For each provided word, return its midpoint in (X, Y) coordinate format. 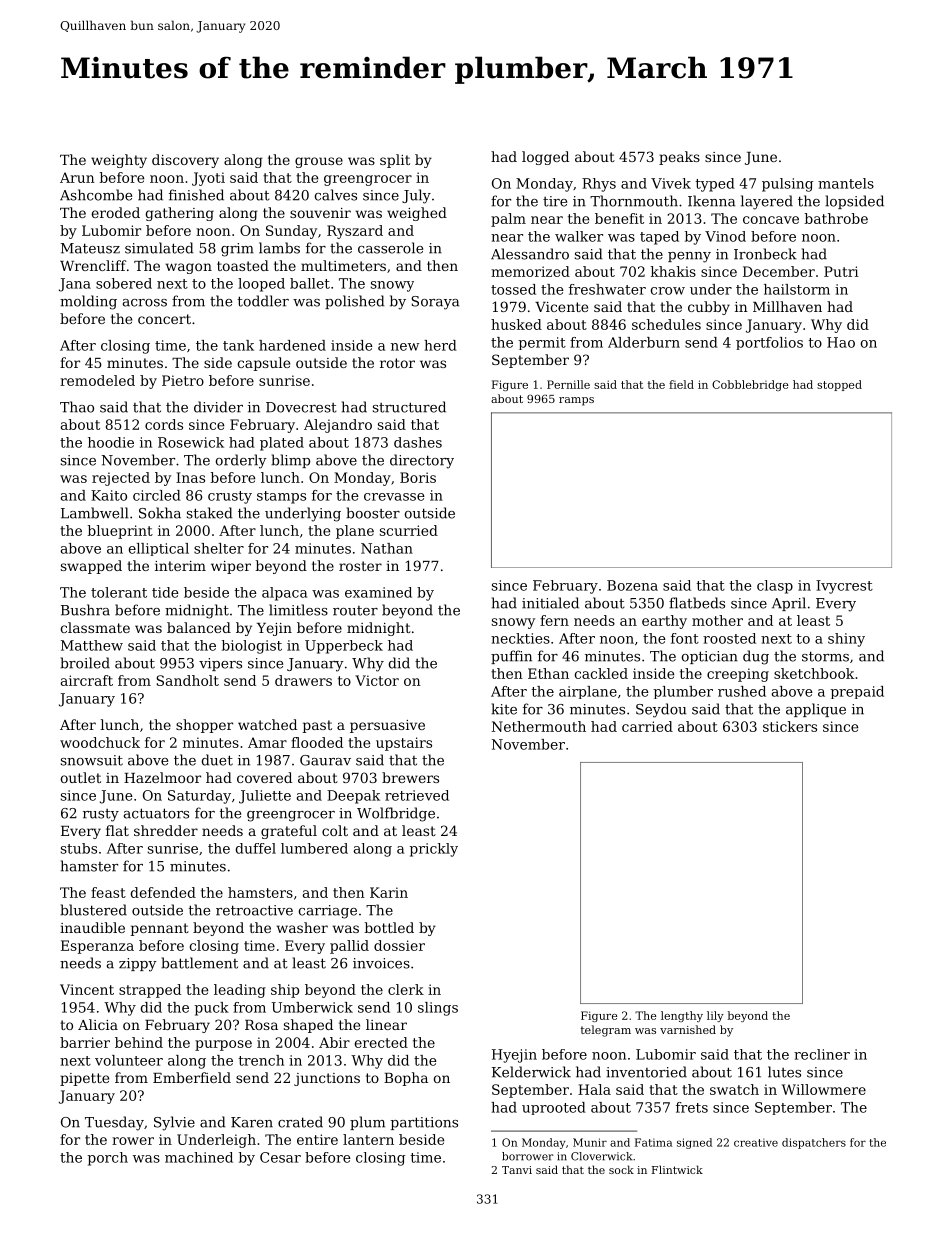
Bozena (632, 585)
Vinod (725, 236)
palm (508, 220)
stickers (790, 726)
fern (554, 620)
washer (302, 927)
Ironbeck (765, 254)
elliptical (159, 549)
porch (107, 1159)
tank (238, 345)
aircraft (87, 680)
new (405, 347)
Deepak (353, 797)
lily (715, 1016)
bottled (389, 927)
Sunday (291, 232)
